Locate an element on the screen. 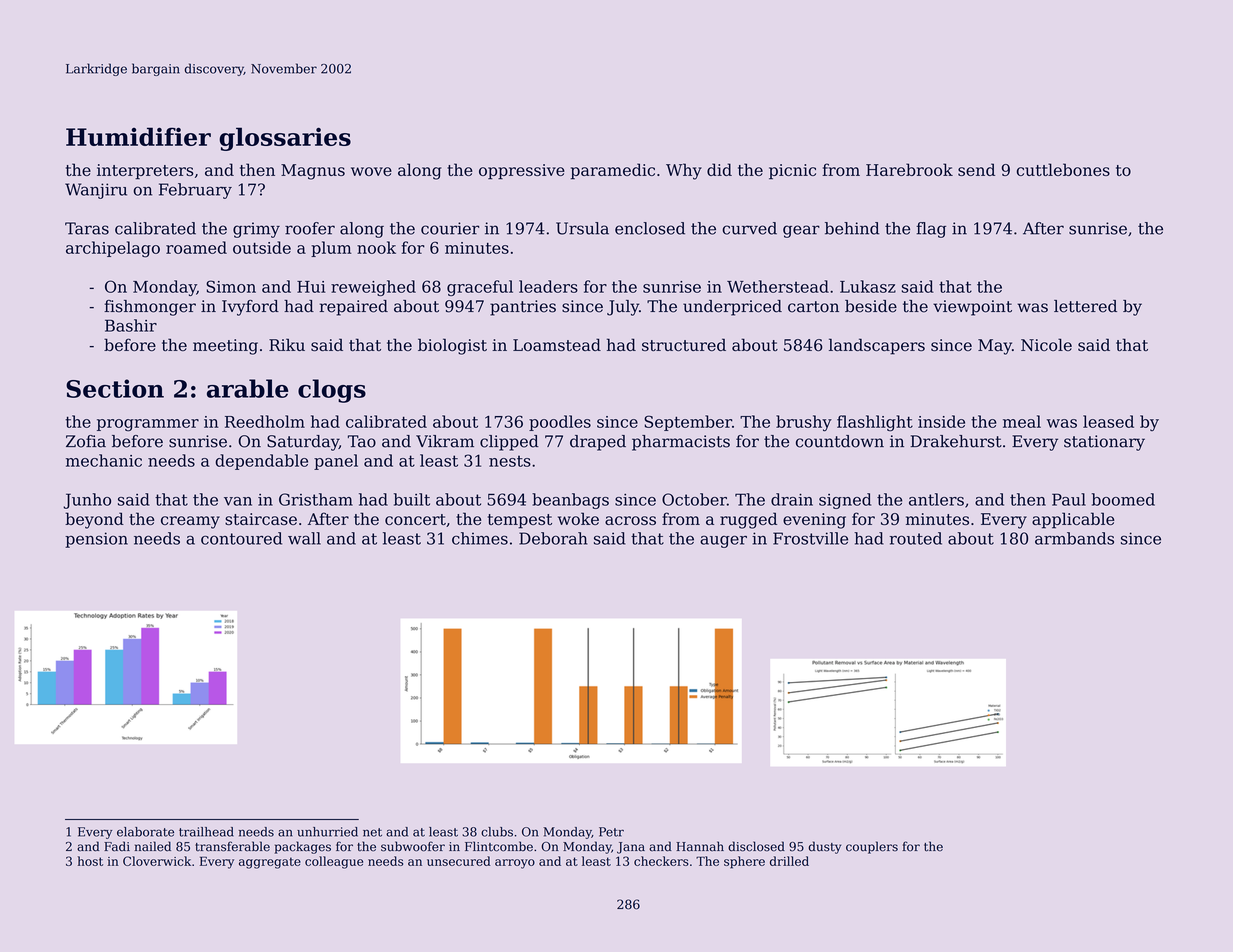 The image size is (1233, 952). Gristham is located at coordinates (316, 499).
